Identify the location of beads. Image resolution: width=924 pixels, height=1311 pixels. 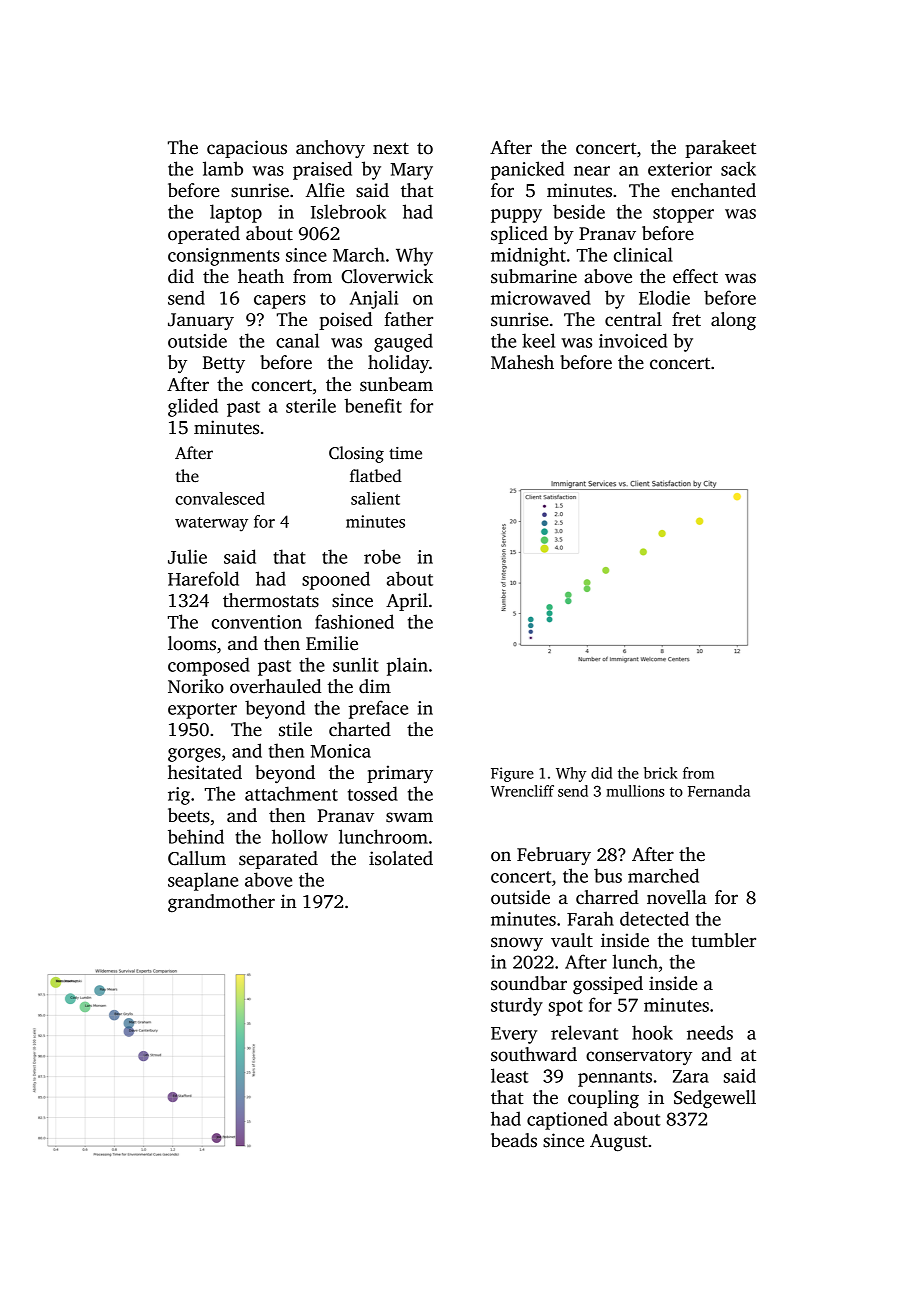
(514, 1140).
